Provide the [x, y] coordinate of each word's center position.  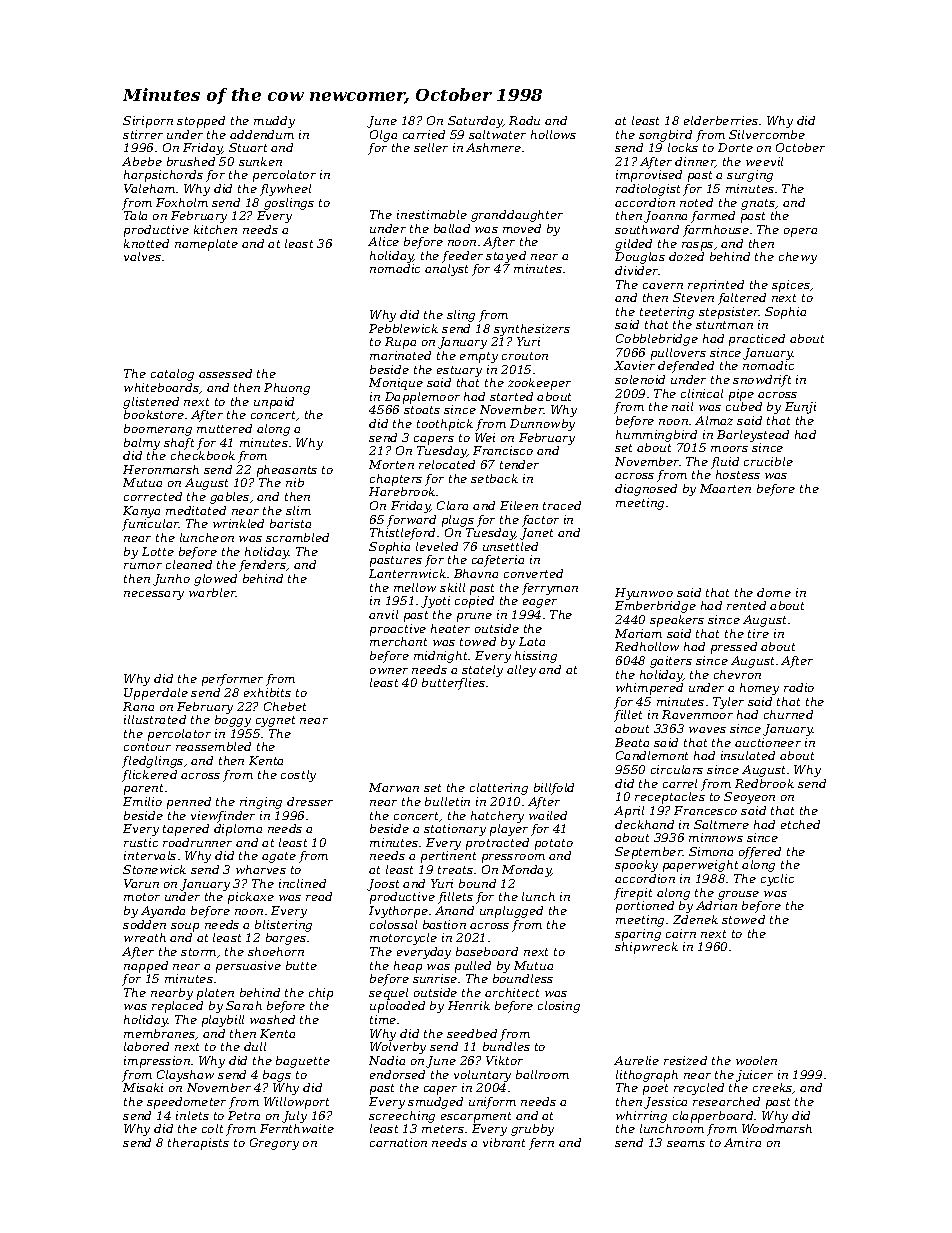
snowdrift [762, 381]
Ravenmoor [697, 714]
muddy [274, 122]
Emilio [142, 801]
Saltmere [721, 824]
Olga [383, 136]
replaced [177, 1007]
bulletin [447, 801]
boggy [233, 721]
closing [559, 1007]
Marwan [394, 787]
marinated [400, 355]
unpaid [274, 403]
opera [800, 232]
